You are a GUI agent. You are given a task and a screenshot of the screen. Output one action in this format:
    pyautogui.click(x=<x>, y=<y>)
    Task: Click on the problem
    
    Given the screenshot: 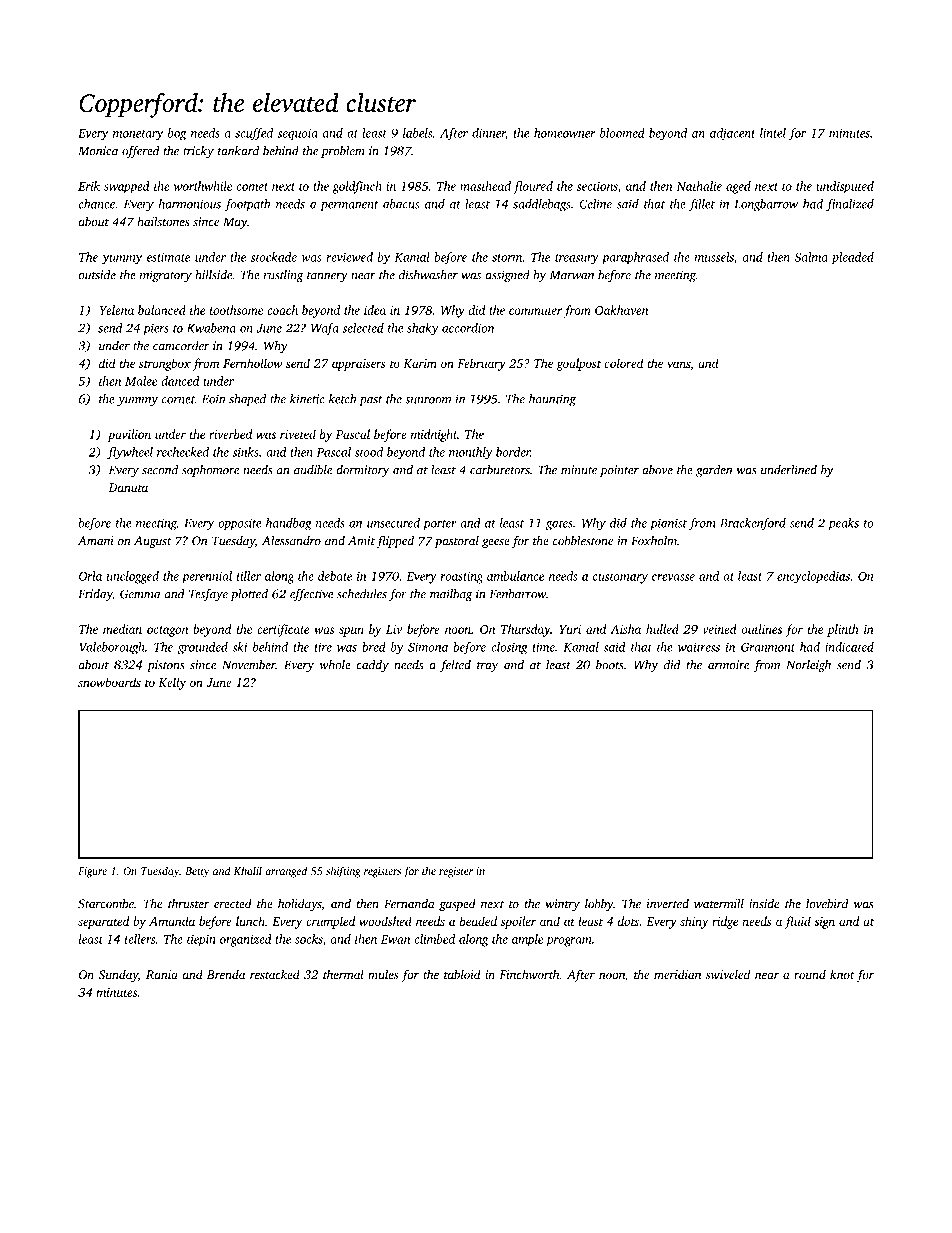 What is the action you would take?
    pyautogui.click(x=343, y=152)
